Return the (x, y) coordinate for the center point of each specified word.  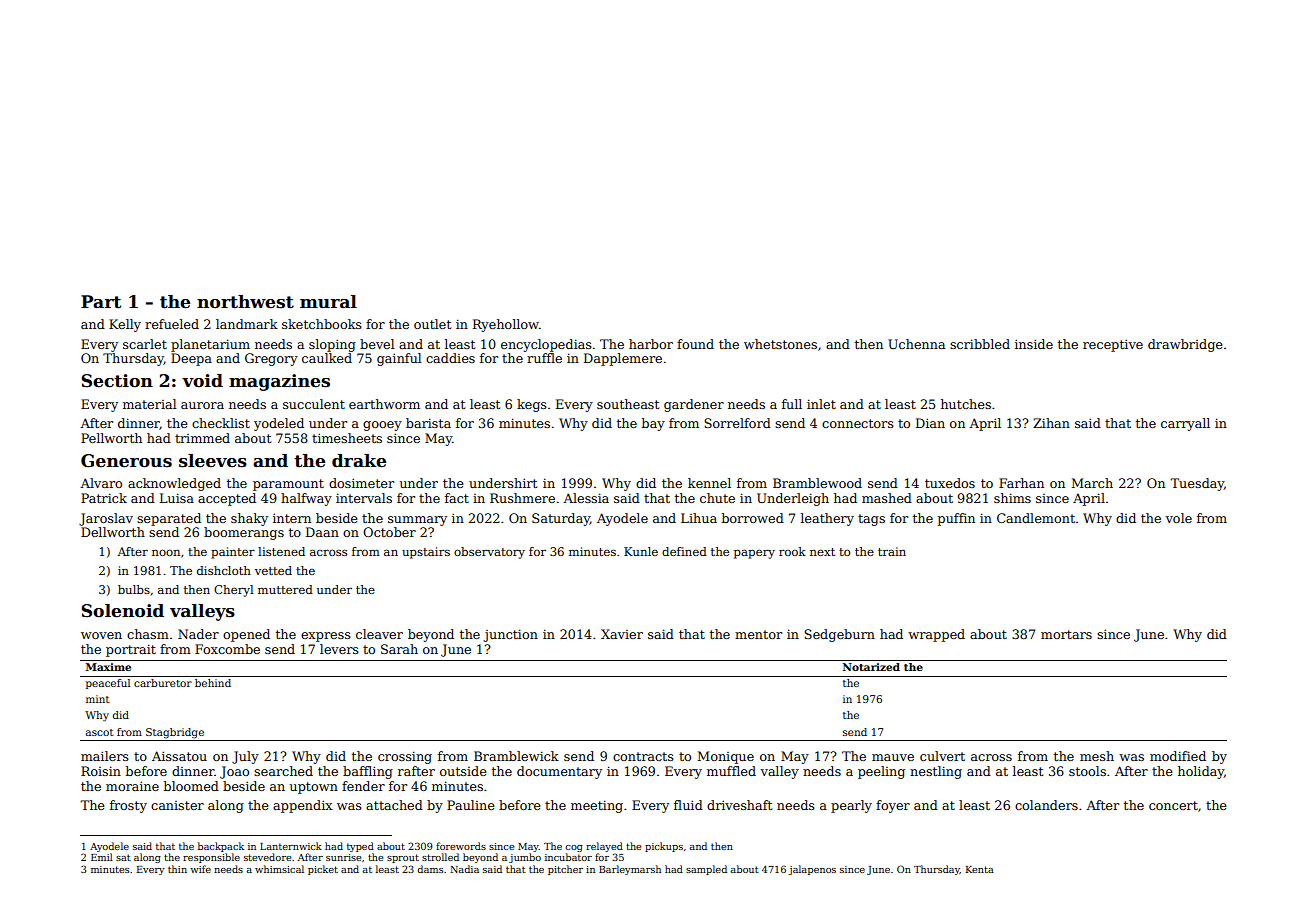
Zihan (1051, 423)
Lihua (699, 518)
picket (323, 870)
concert (1173, 805)
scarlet (145, 344)
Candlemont (1036, 518)
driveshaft (739, 805)
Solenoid (122, 611)
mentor (758, 634)
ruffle (544, 358)
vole (1178, 518)
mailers (105, 756)
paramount (288, 485)
